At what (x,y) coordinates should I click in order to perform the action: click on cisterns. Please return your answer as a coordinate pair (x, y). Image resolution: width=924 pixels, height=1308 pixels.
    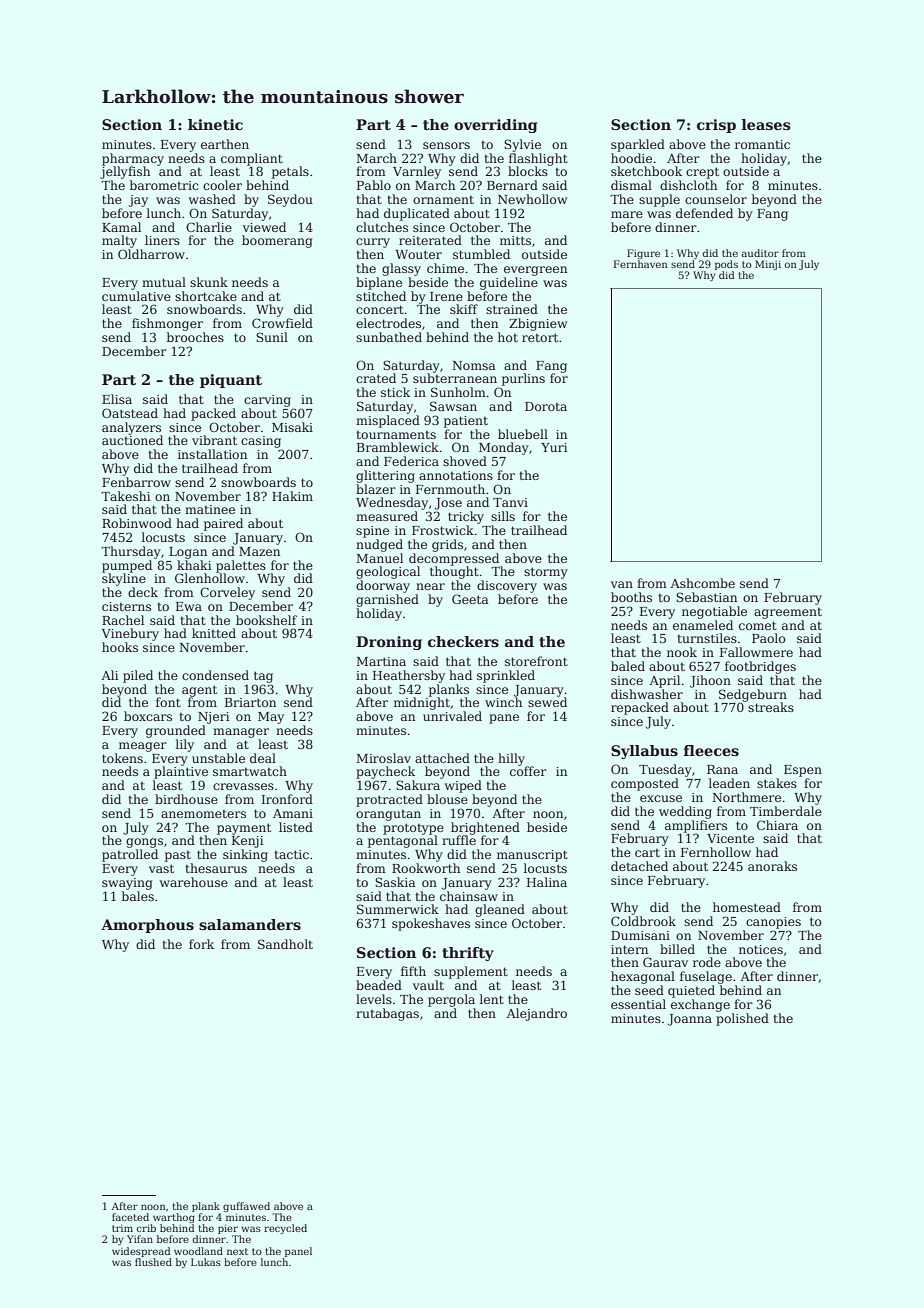
    Looking at the image, I should click on (126, 606).
